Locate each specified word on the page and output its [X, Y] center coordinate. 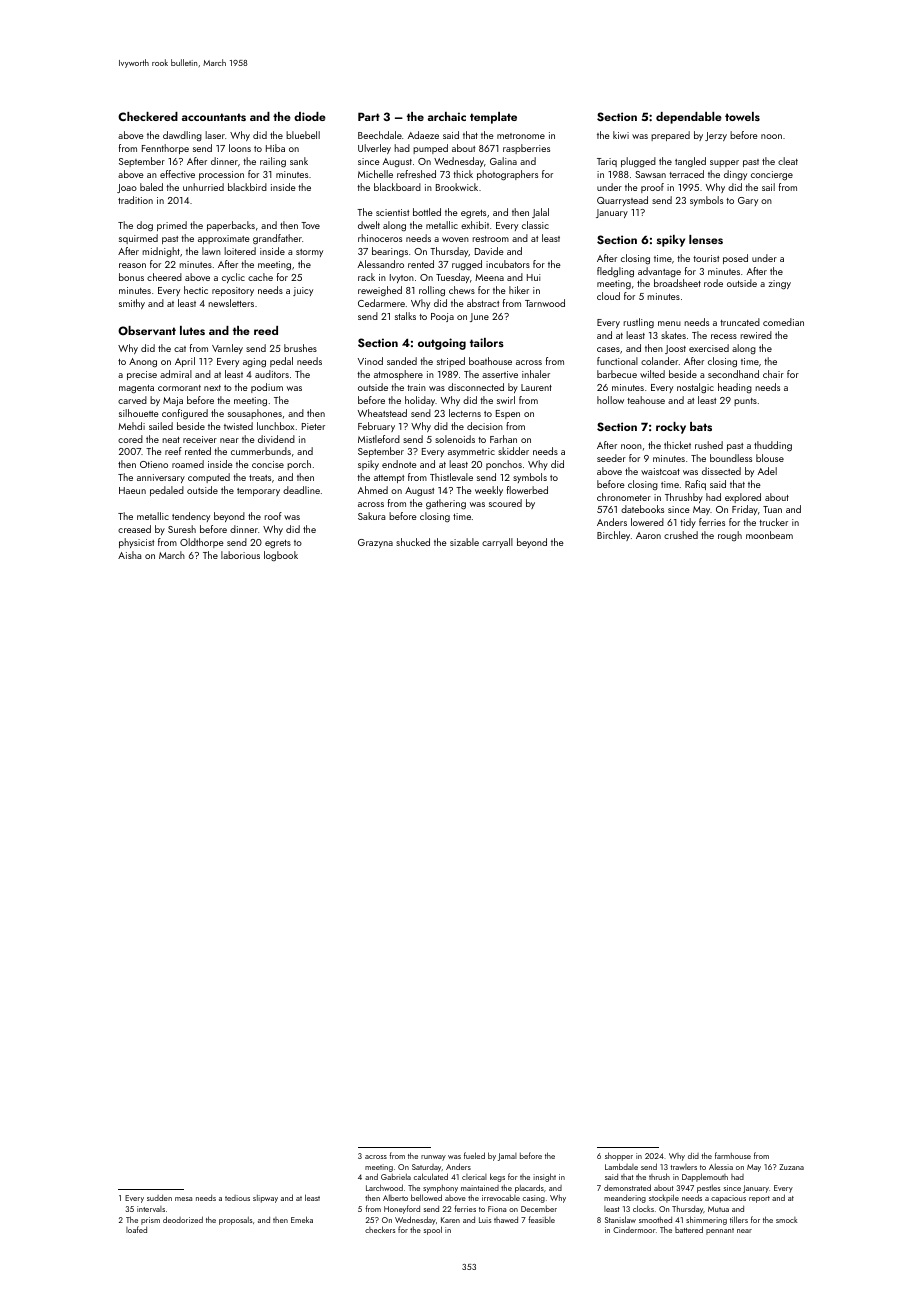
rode [713, 283]
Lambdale [621, 1166]
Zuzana [791, 1167]
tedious [237, 1198]
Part [369, 116]
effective [177, 174]
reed [266, 330]
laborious [240, 555]
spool [433, 1230]
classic [535, 225]
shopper [619, 1156]
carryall [497, 543]
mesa [183, 1199]
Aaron [648, 535]
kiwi [621, 135]
